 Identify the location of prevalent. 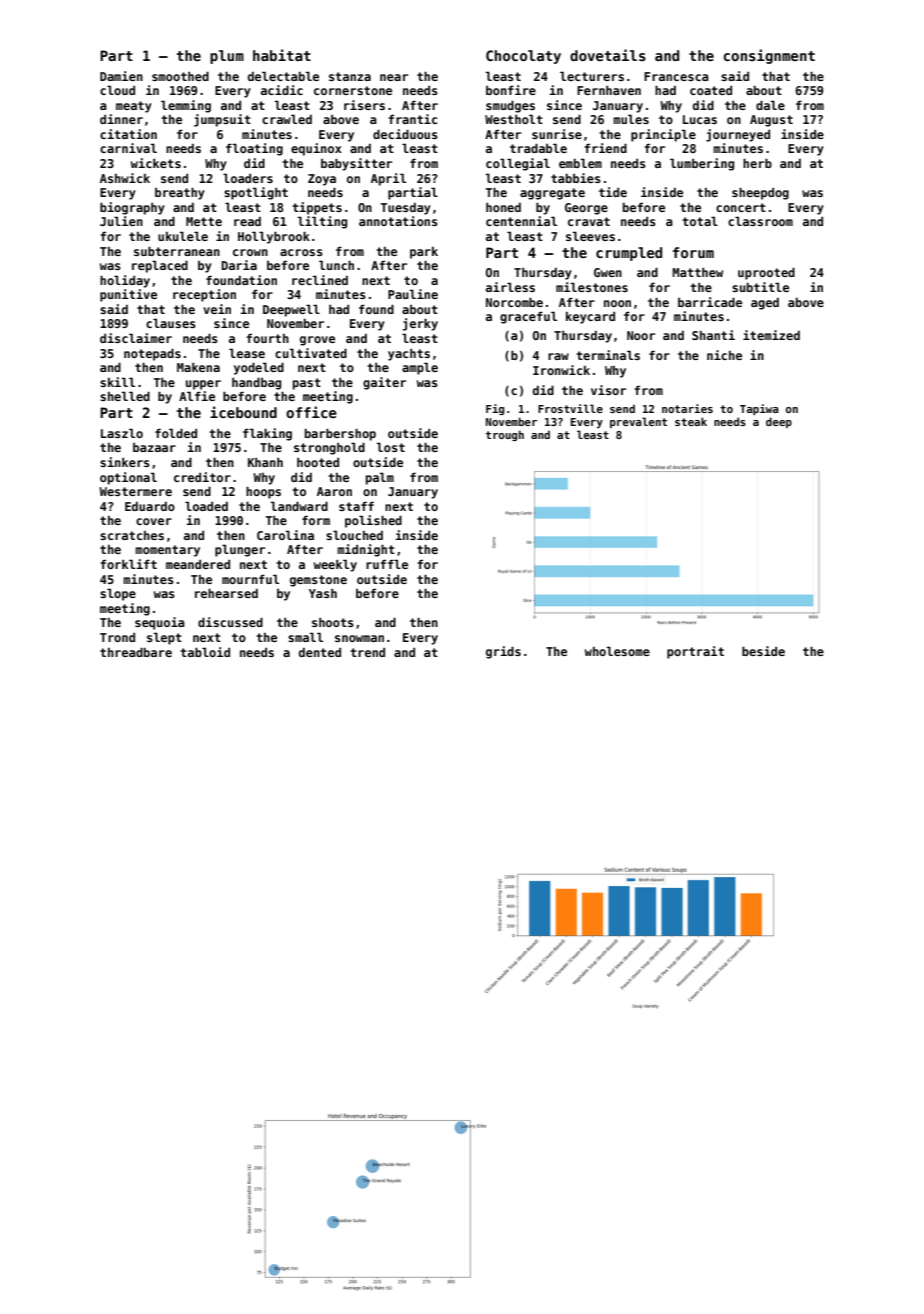
(638, 422).
